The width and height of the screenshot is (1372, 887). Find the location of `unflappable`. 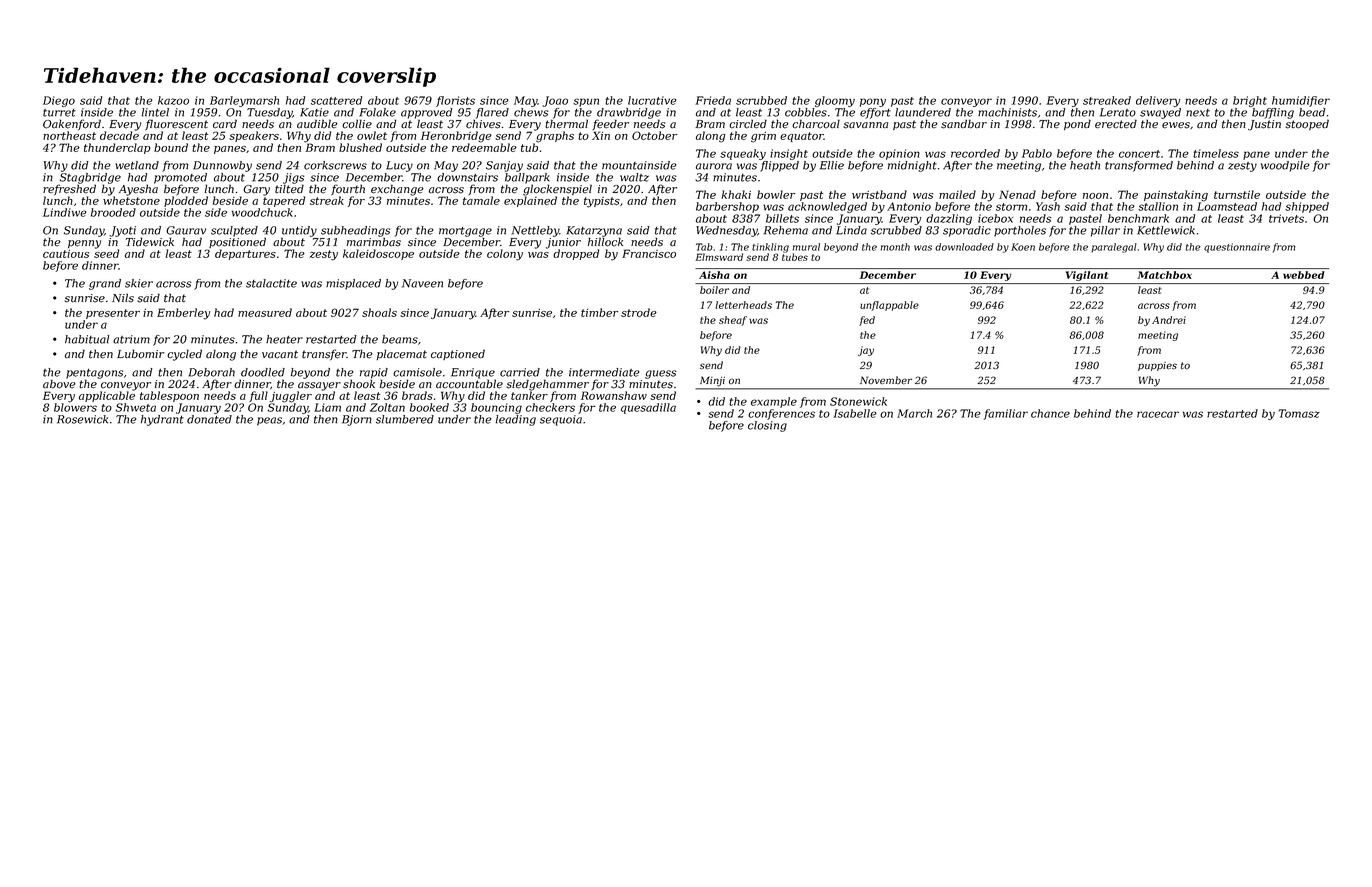

unflappable is located at coordinates (889, 306).
